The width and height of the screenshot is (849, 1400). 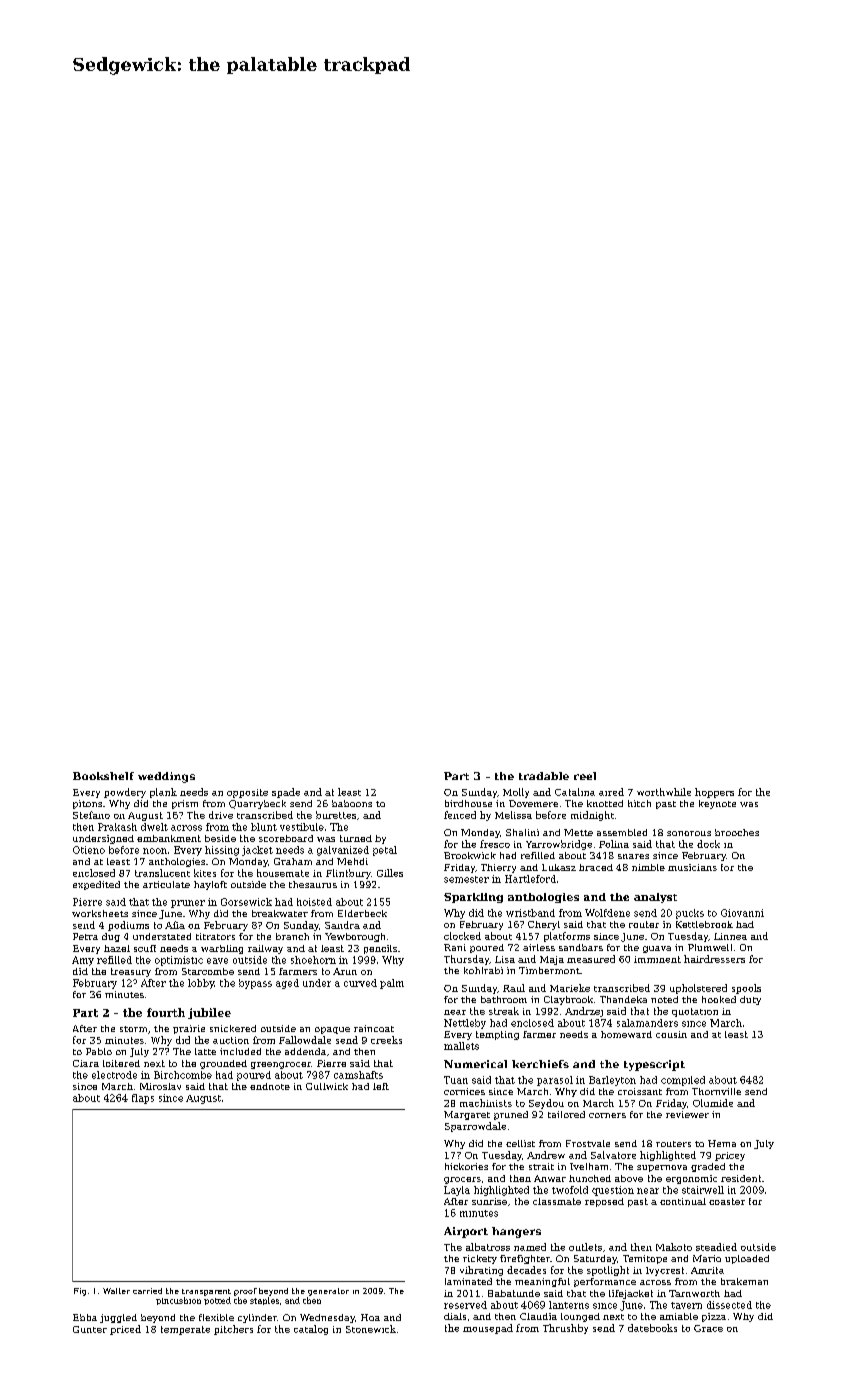 What do you see at coordinates (166, 777) in the screenshot?
I see `weddings` at bounding box center [166, 777].
